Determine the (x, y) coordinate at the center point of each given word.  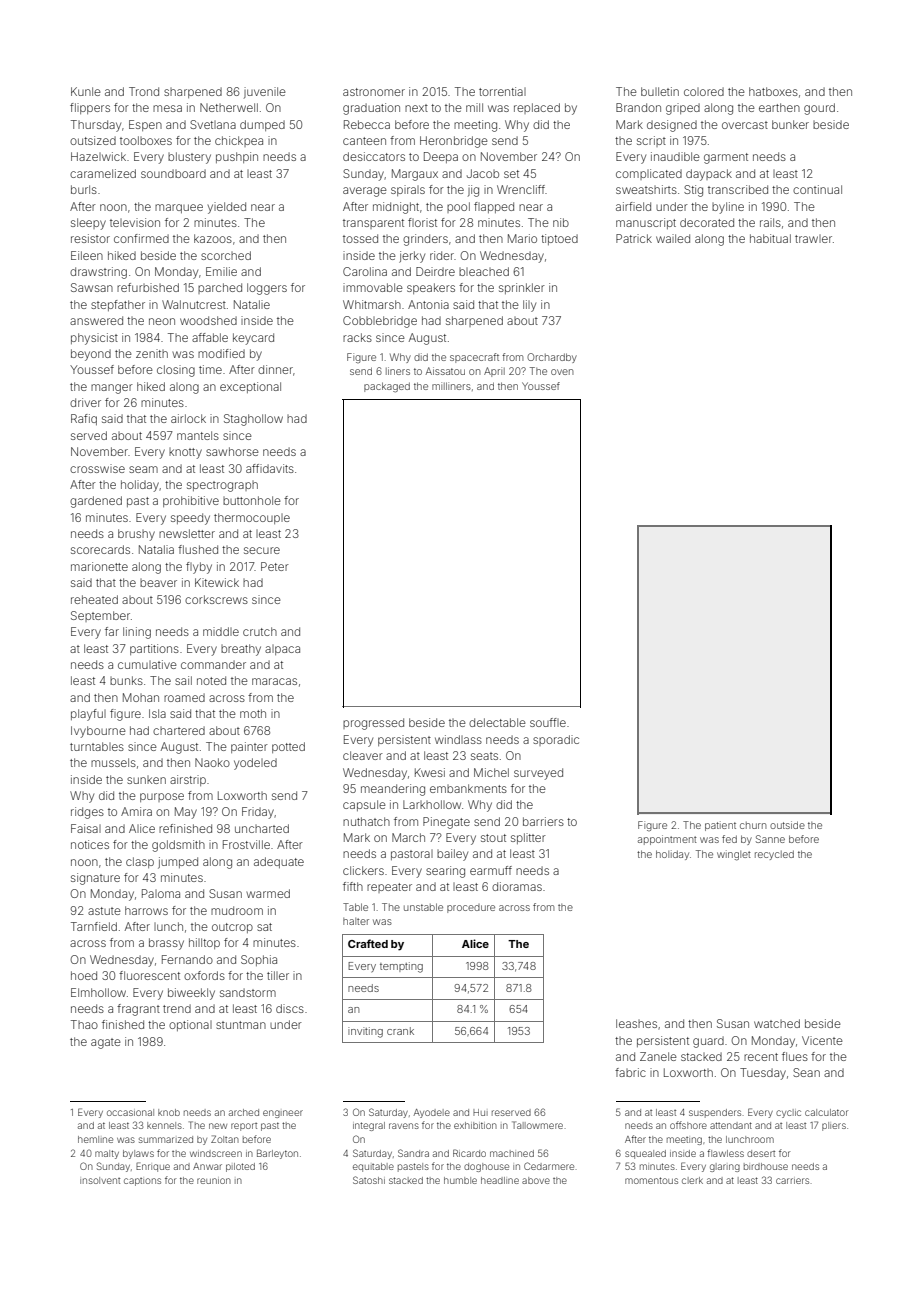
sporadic (556, 740)
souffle (548, 722)
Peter (275, 566)
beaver (158, 583)
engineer (283, 1114)
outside (787, 825)
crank (400, 1031)
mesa (167, 108)
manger (112, 389)
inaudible (675, 156)
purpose (162, 797)
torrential (502, 91)
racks (357, 337)
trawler (813, 239)
